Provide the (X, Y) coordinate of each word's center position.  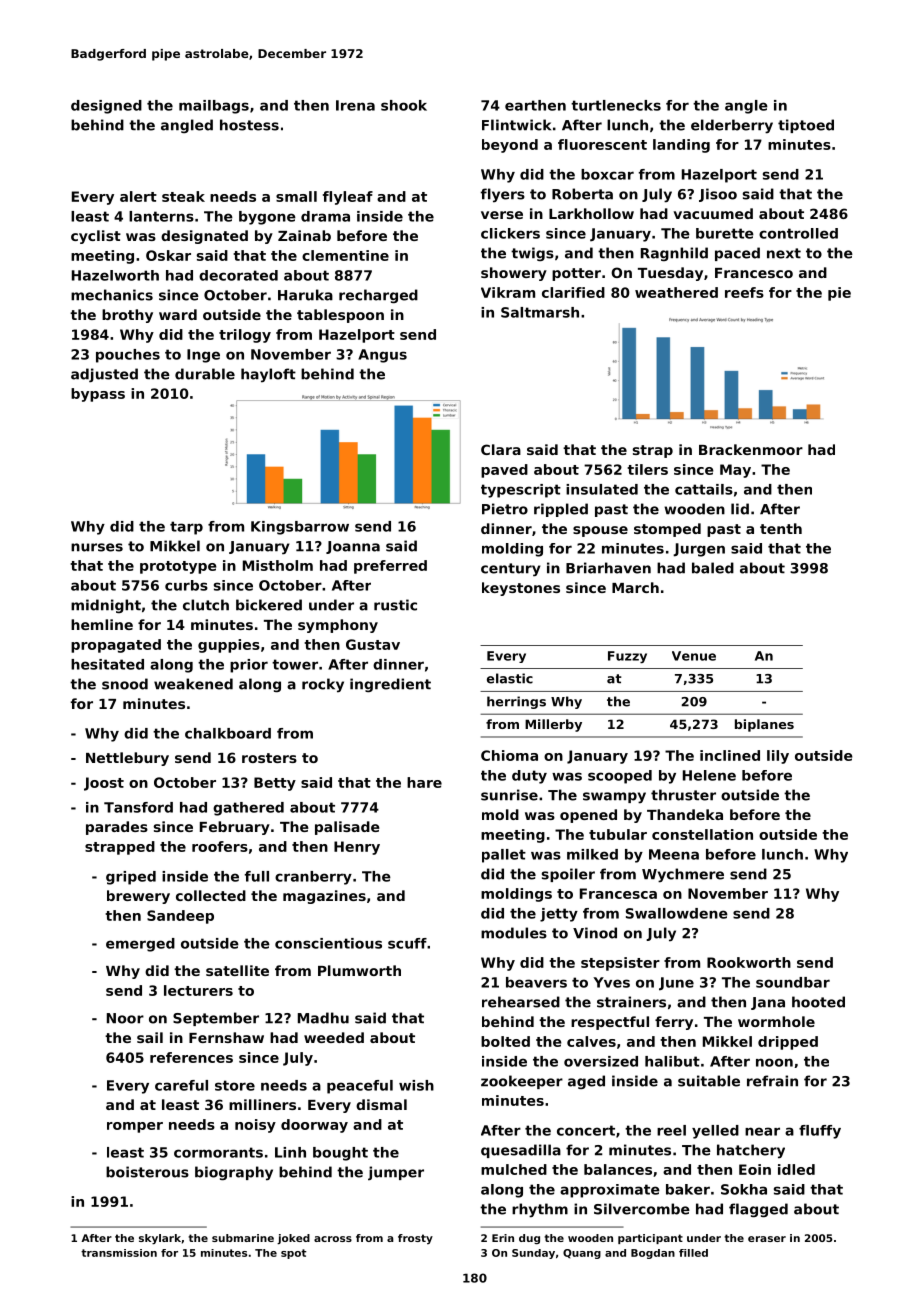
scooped (620, 777)
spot (294, 1254)
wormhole (776, 1021)
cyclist (96, 237)
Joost (104, 784)
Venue (694, 656)
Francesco (754, 273)
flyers (503, 195)
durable (205, 374)
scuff (407, 943)
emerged (140, 945)
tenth (781, 528)
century (511, 570)
